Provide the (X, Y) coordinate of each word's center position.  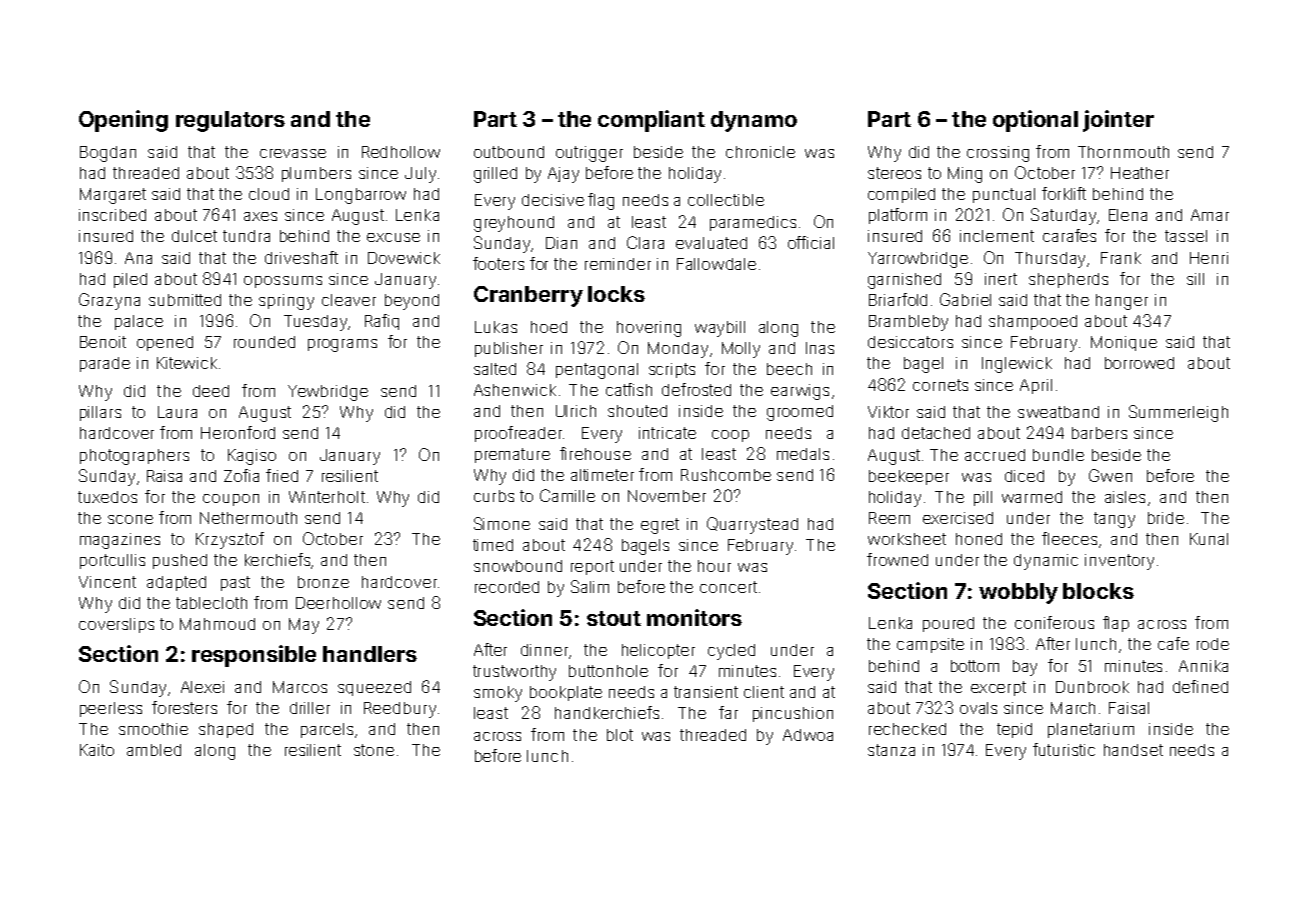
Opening (123, 121)
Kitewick (187, 363)
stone (374, 750)
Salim (590, 586)
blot (620, 735)
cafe (1173, 643)
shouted (637, 411)
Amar (1210, 215)
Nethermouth (248, 518)
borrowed (1139, 363)
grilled (495, 175)
